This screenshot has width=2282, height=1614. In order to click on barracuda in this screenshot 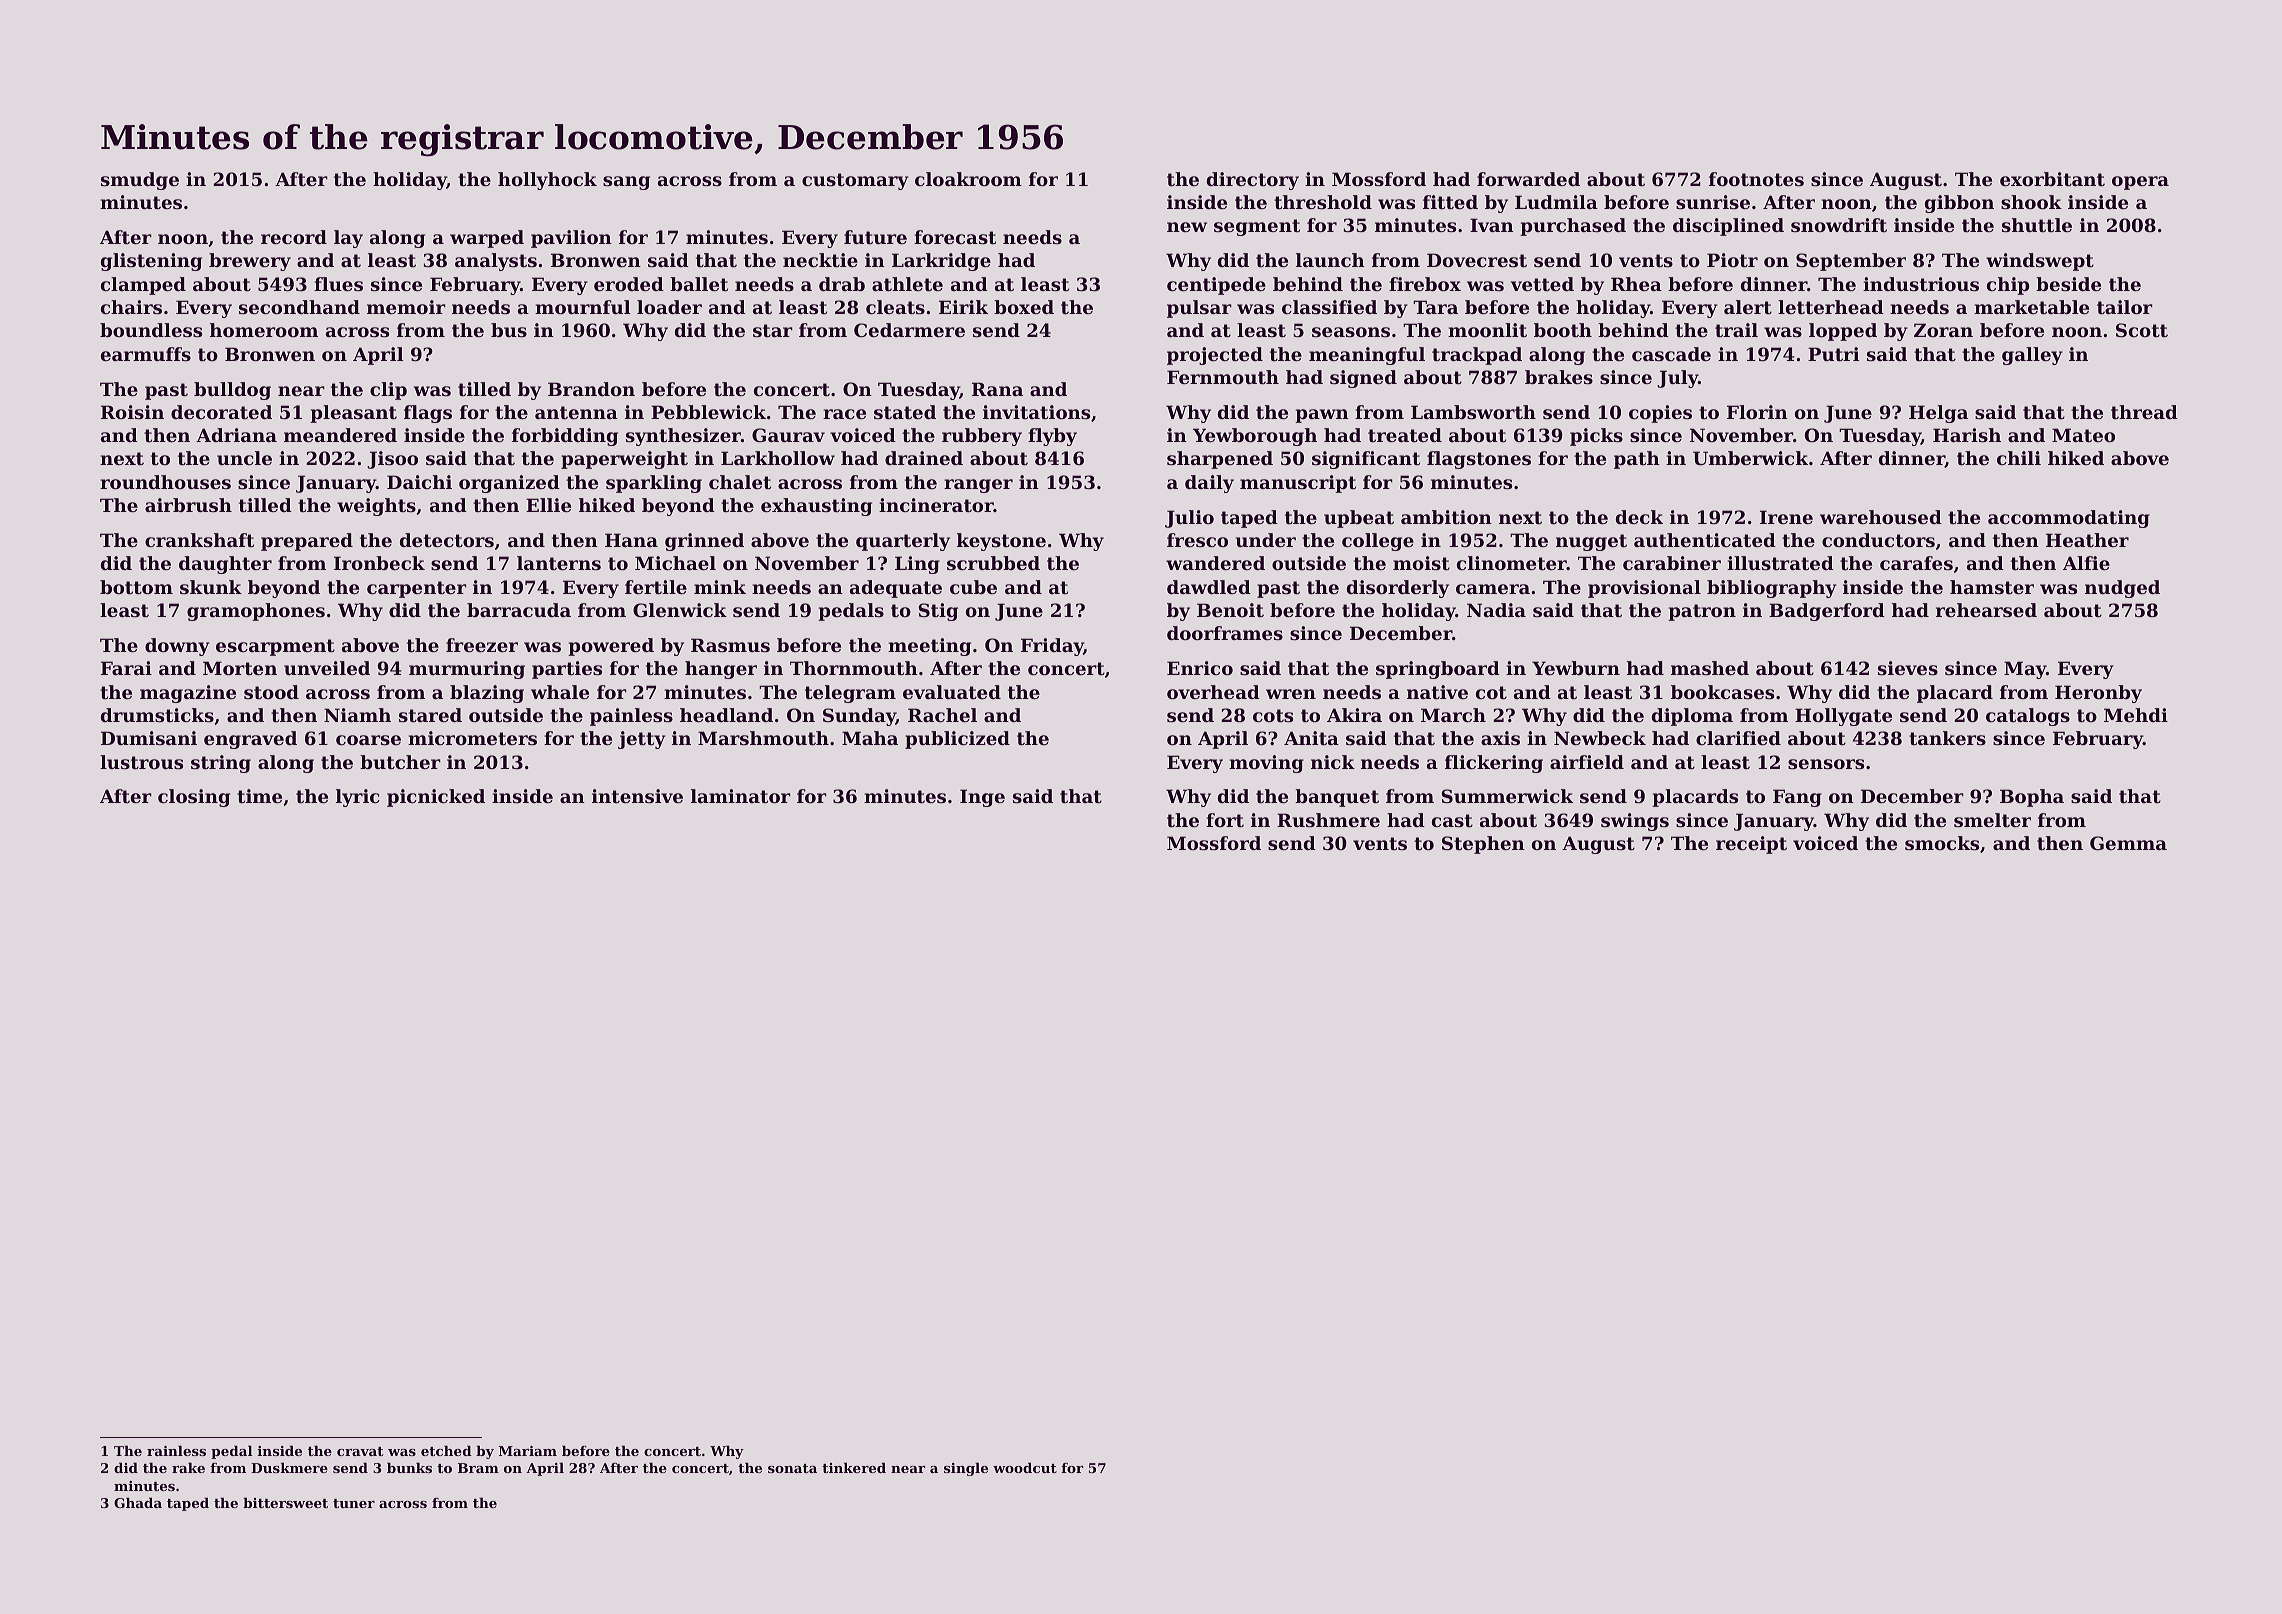, I will do `click(519, 610)`.
